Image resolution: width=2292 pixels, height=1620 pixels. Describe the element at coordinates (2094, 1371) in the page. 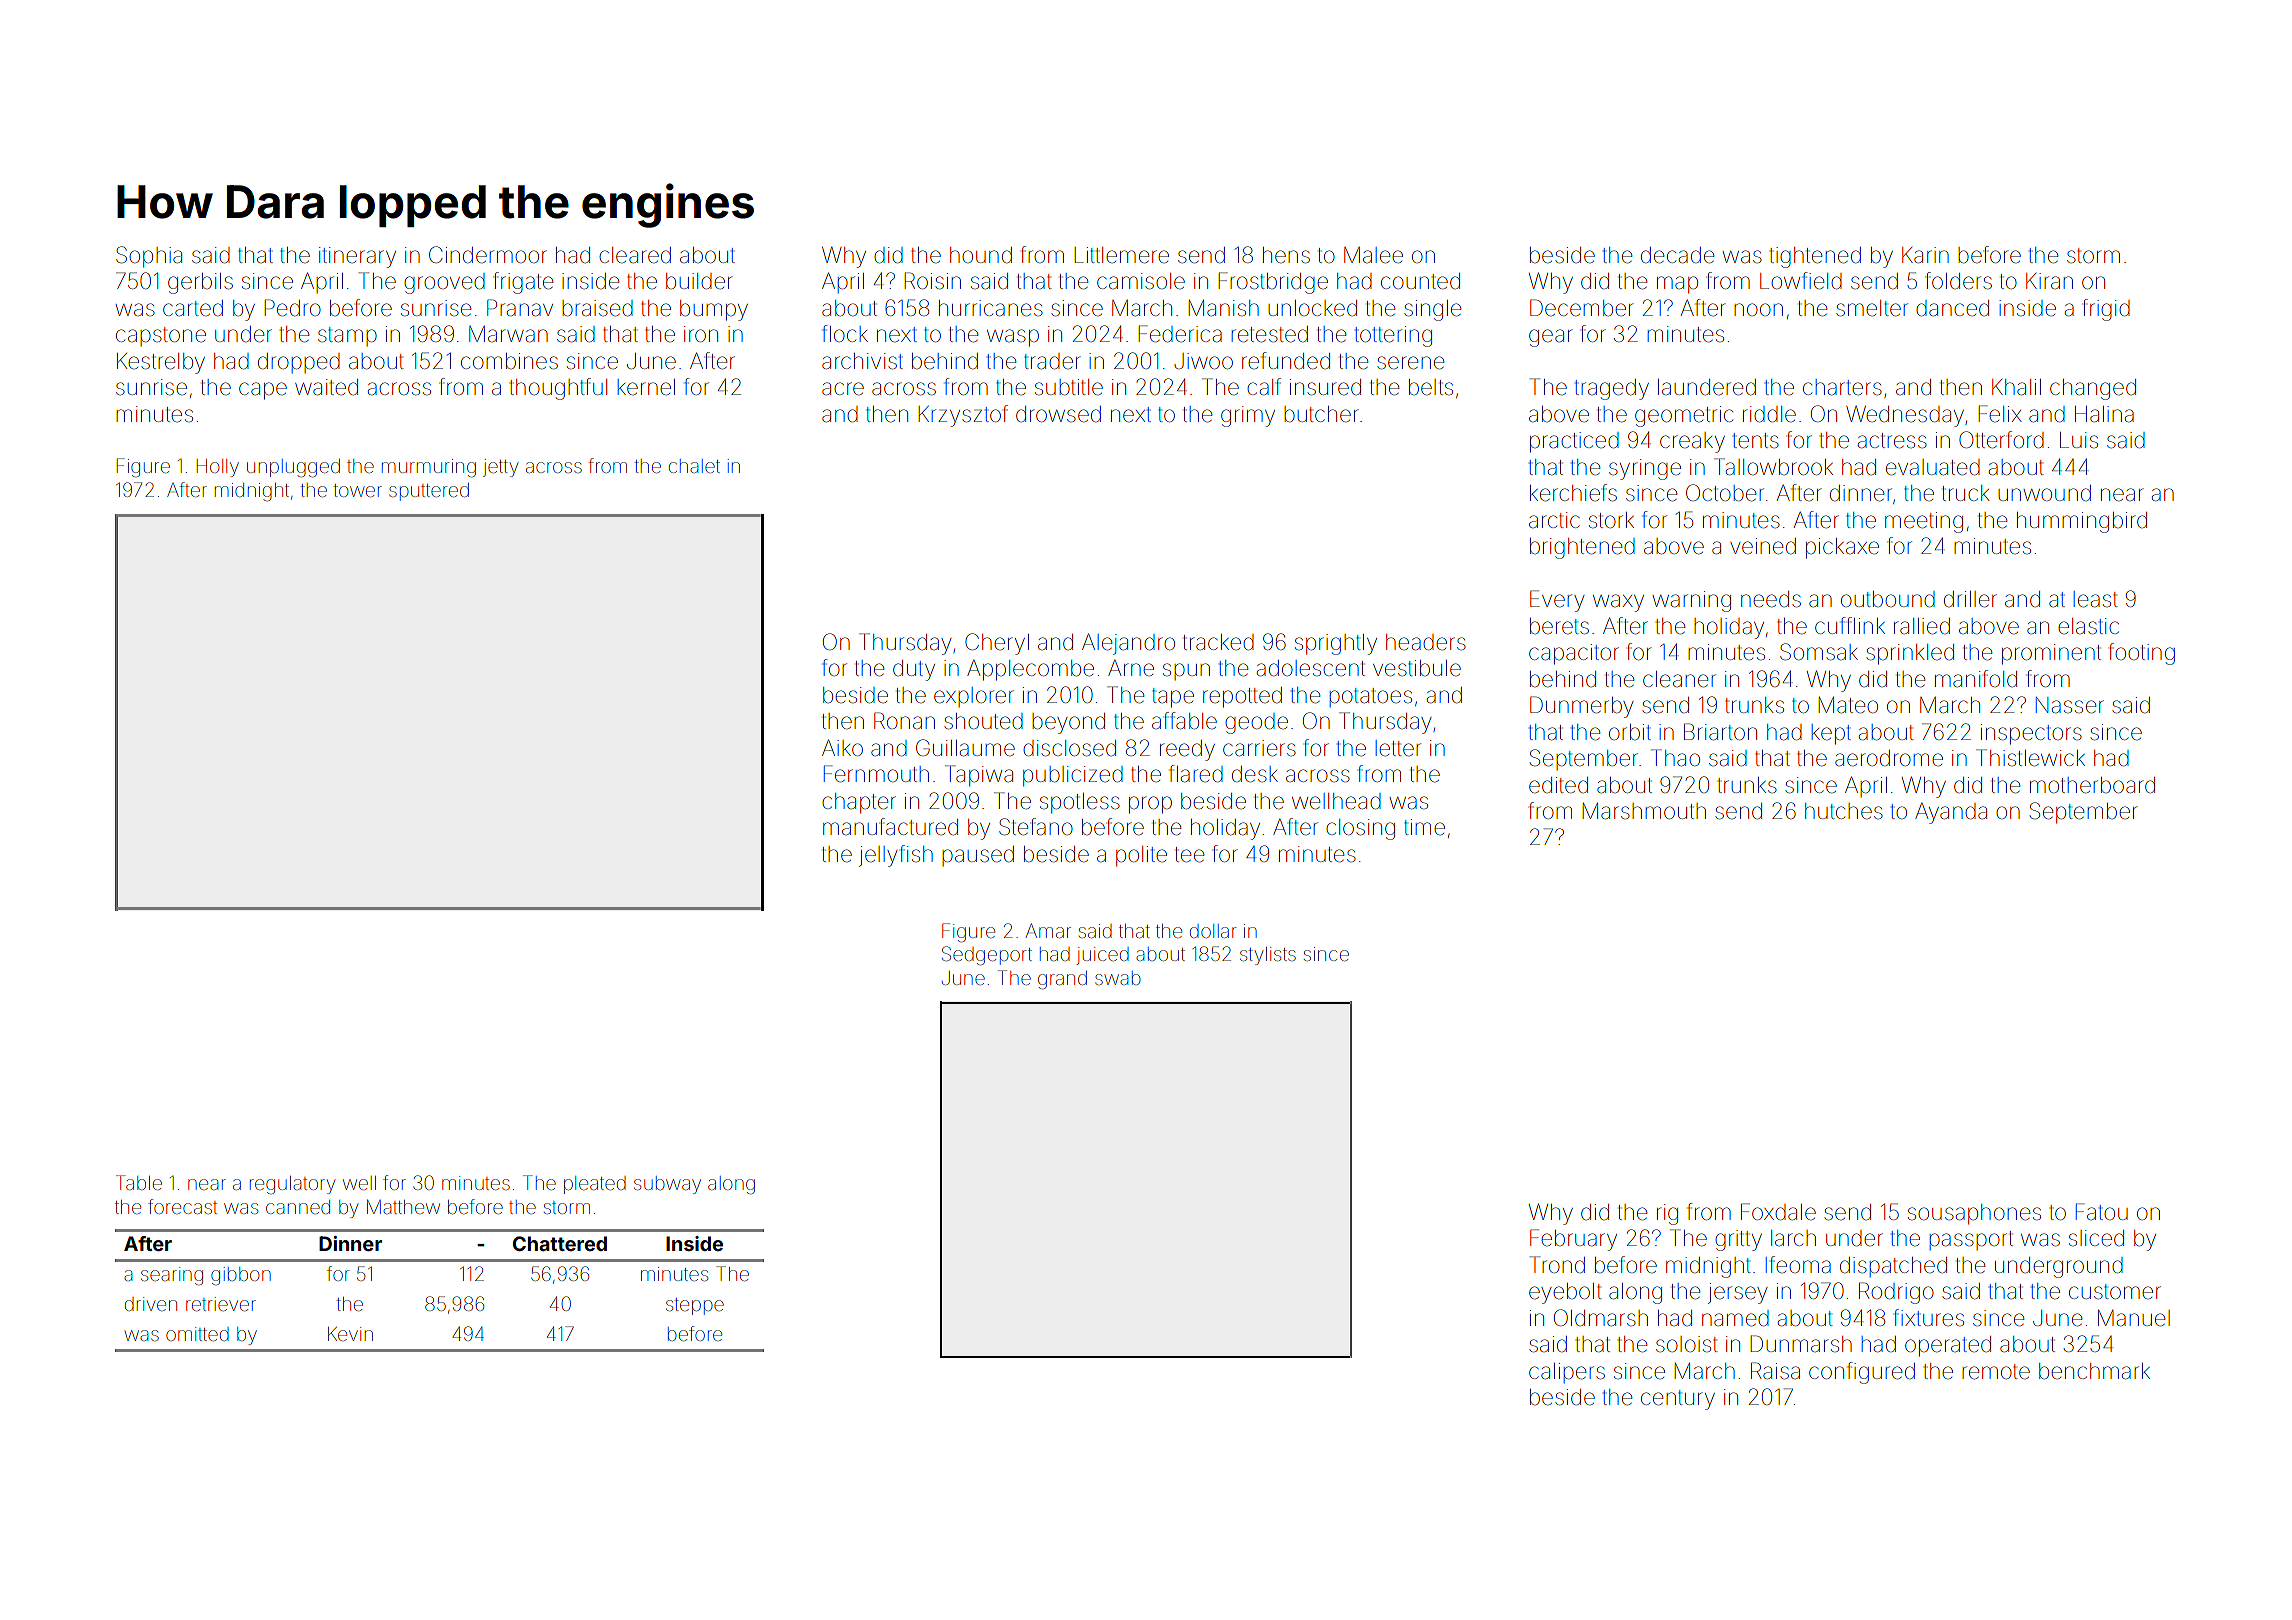

I see `benchmark` at that location.
